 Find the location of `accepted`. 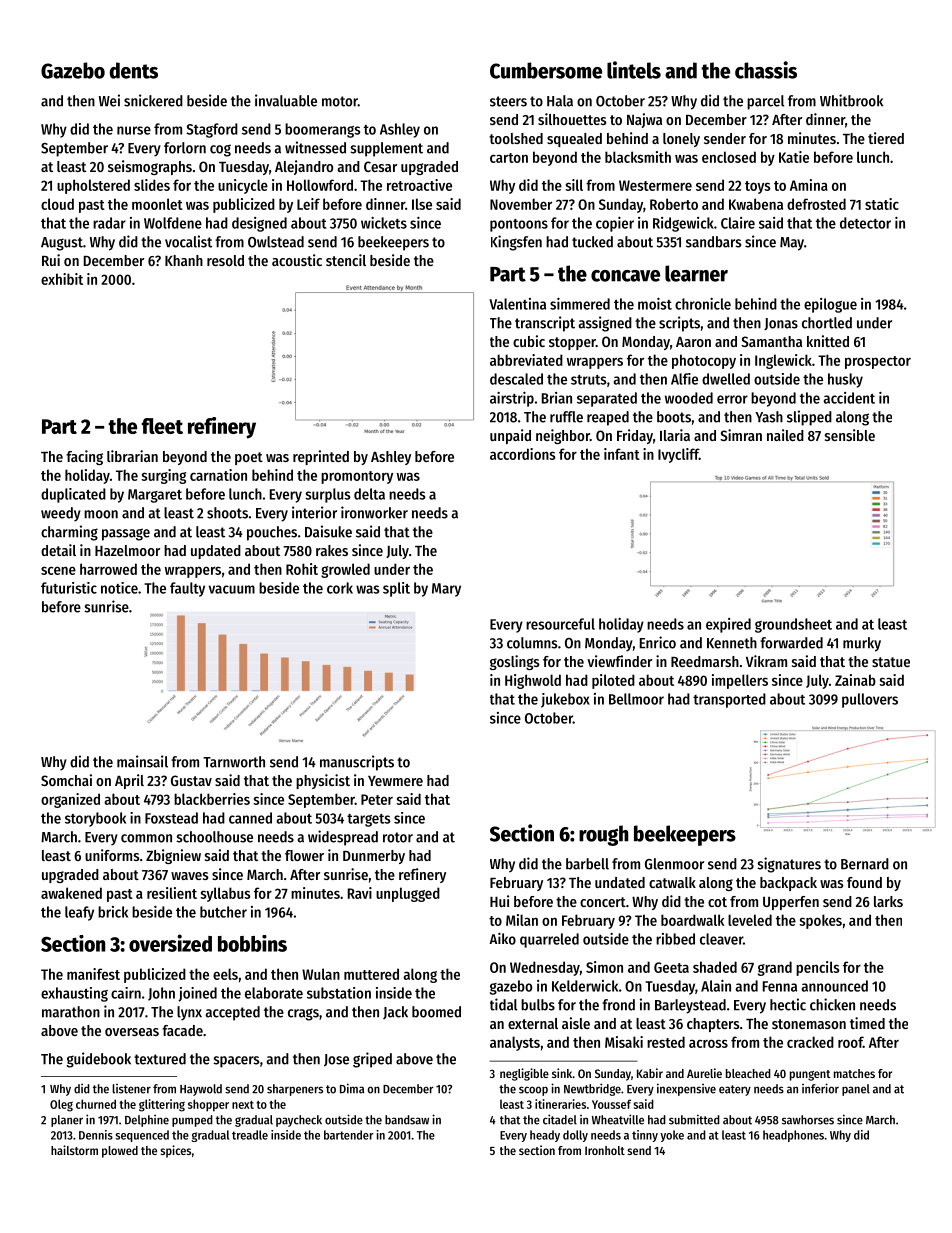

accepted is located at coordinates (233, 1013).
